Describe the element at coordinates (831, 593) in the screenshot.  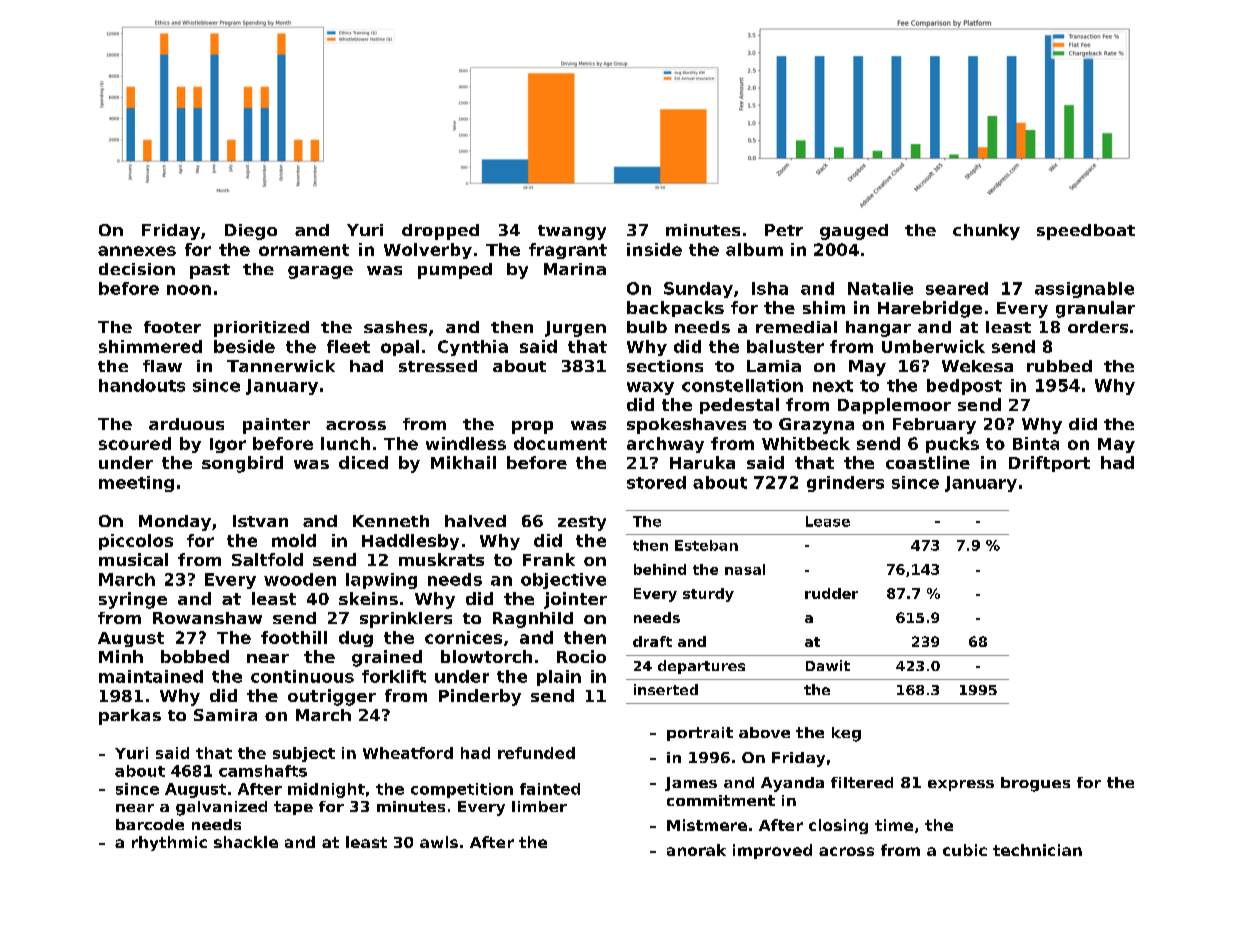
I see `rudder` at that location.
